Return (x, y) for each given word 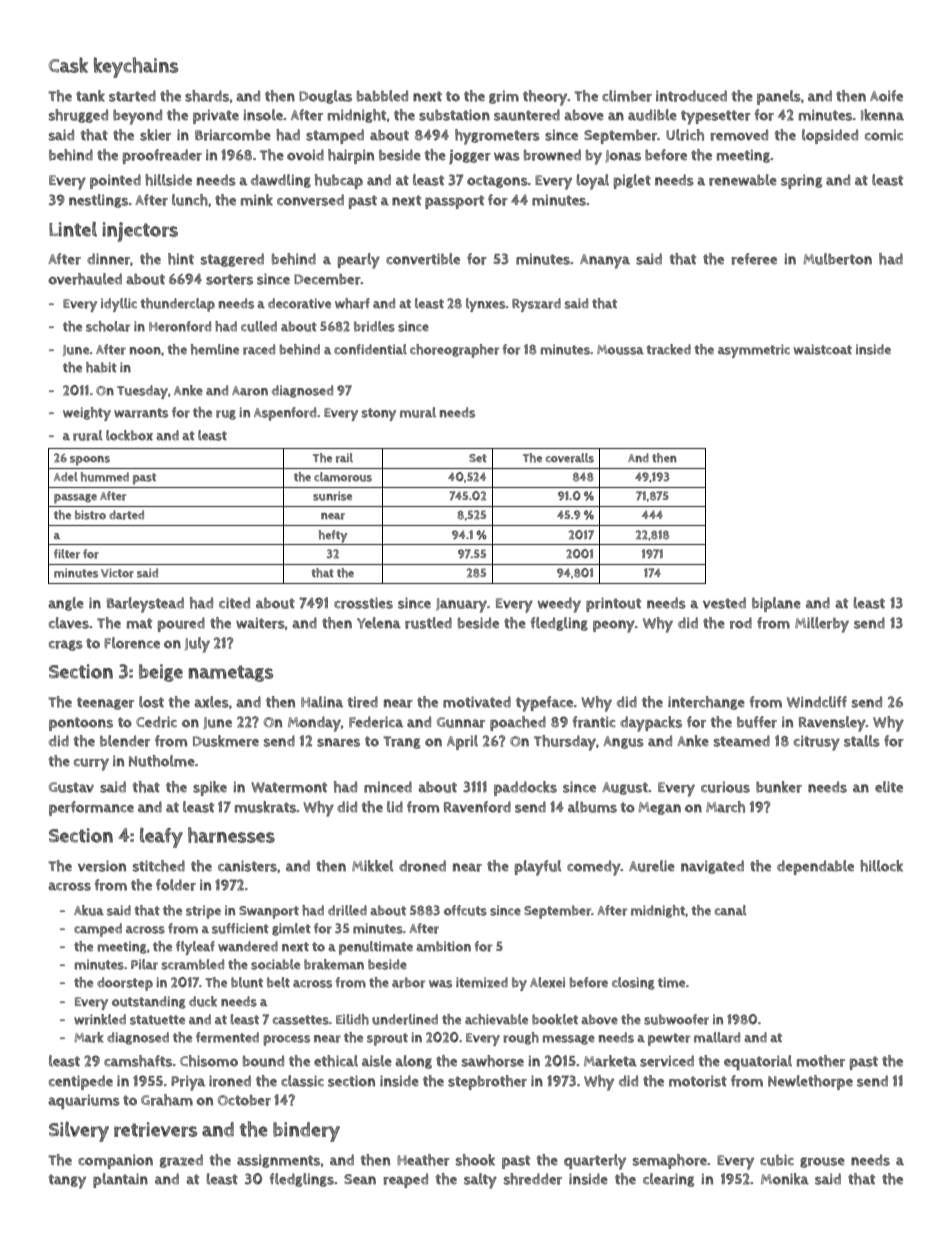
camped (98, 930)
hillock (881, 866)
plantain (120, 1180)
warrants (141, 413)
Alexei (547, 982)
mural (418, 412)
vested (724, 603)
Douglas (325, 97)
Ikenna (882, 115)
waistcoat (823, 349)
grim (504, 97)
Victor (117, 573)
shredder (533, 1179)
